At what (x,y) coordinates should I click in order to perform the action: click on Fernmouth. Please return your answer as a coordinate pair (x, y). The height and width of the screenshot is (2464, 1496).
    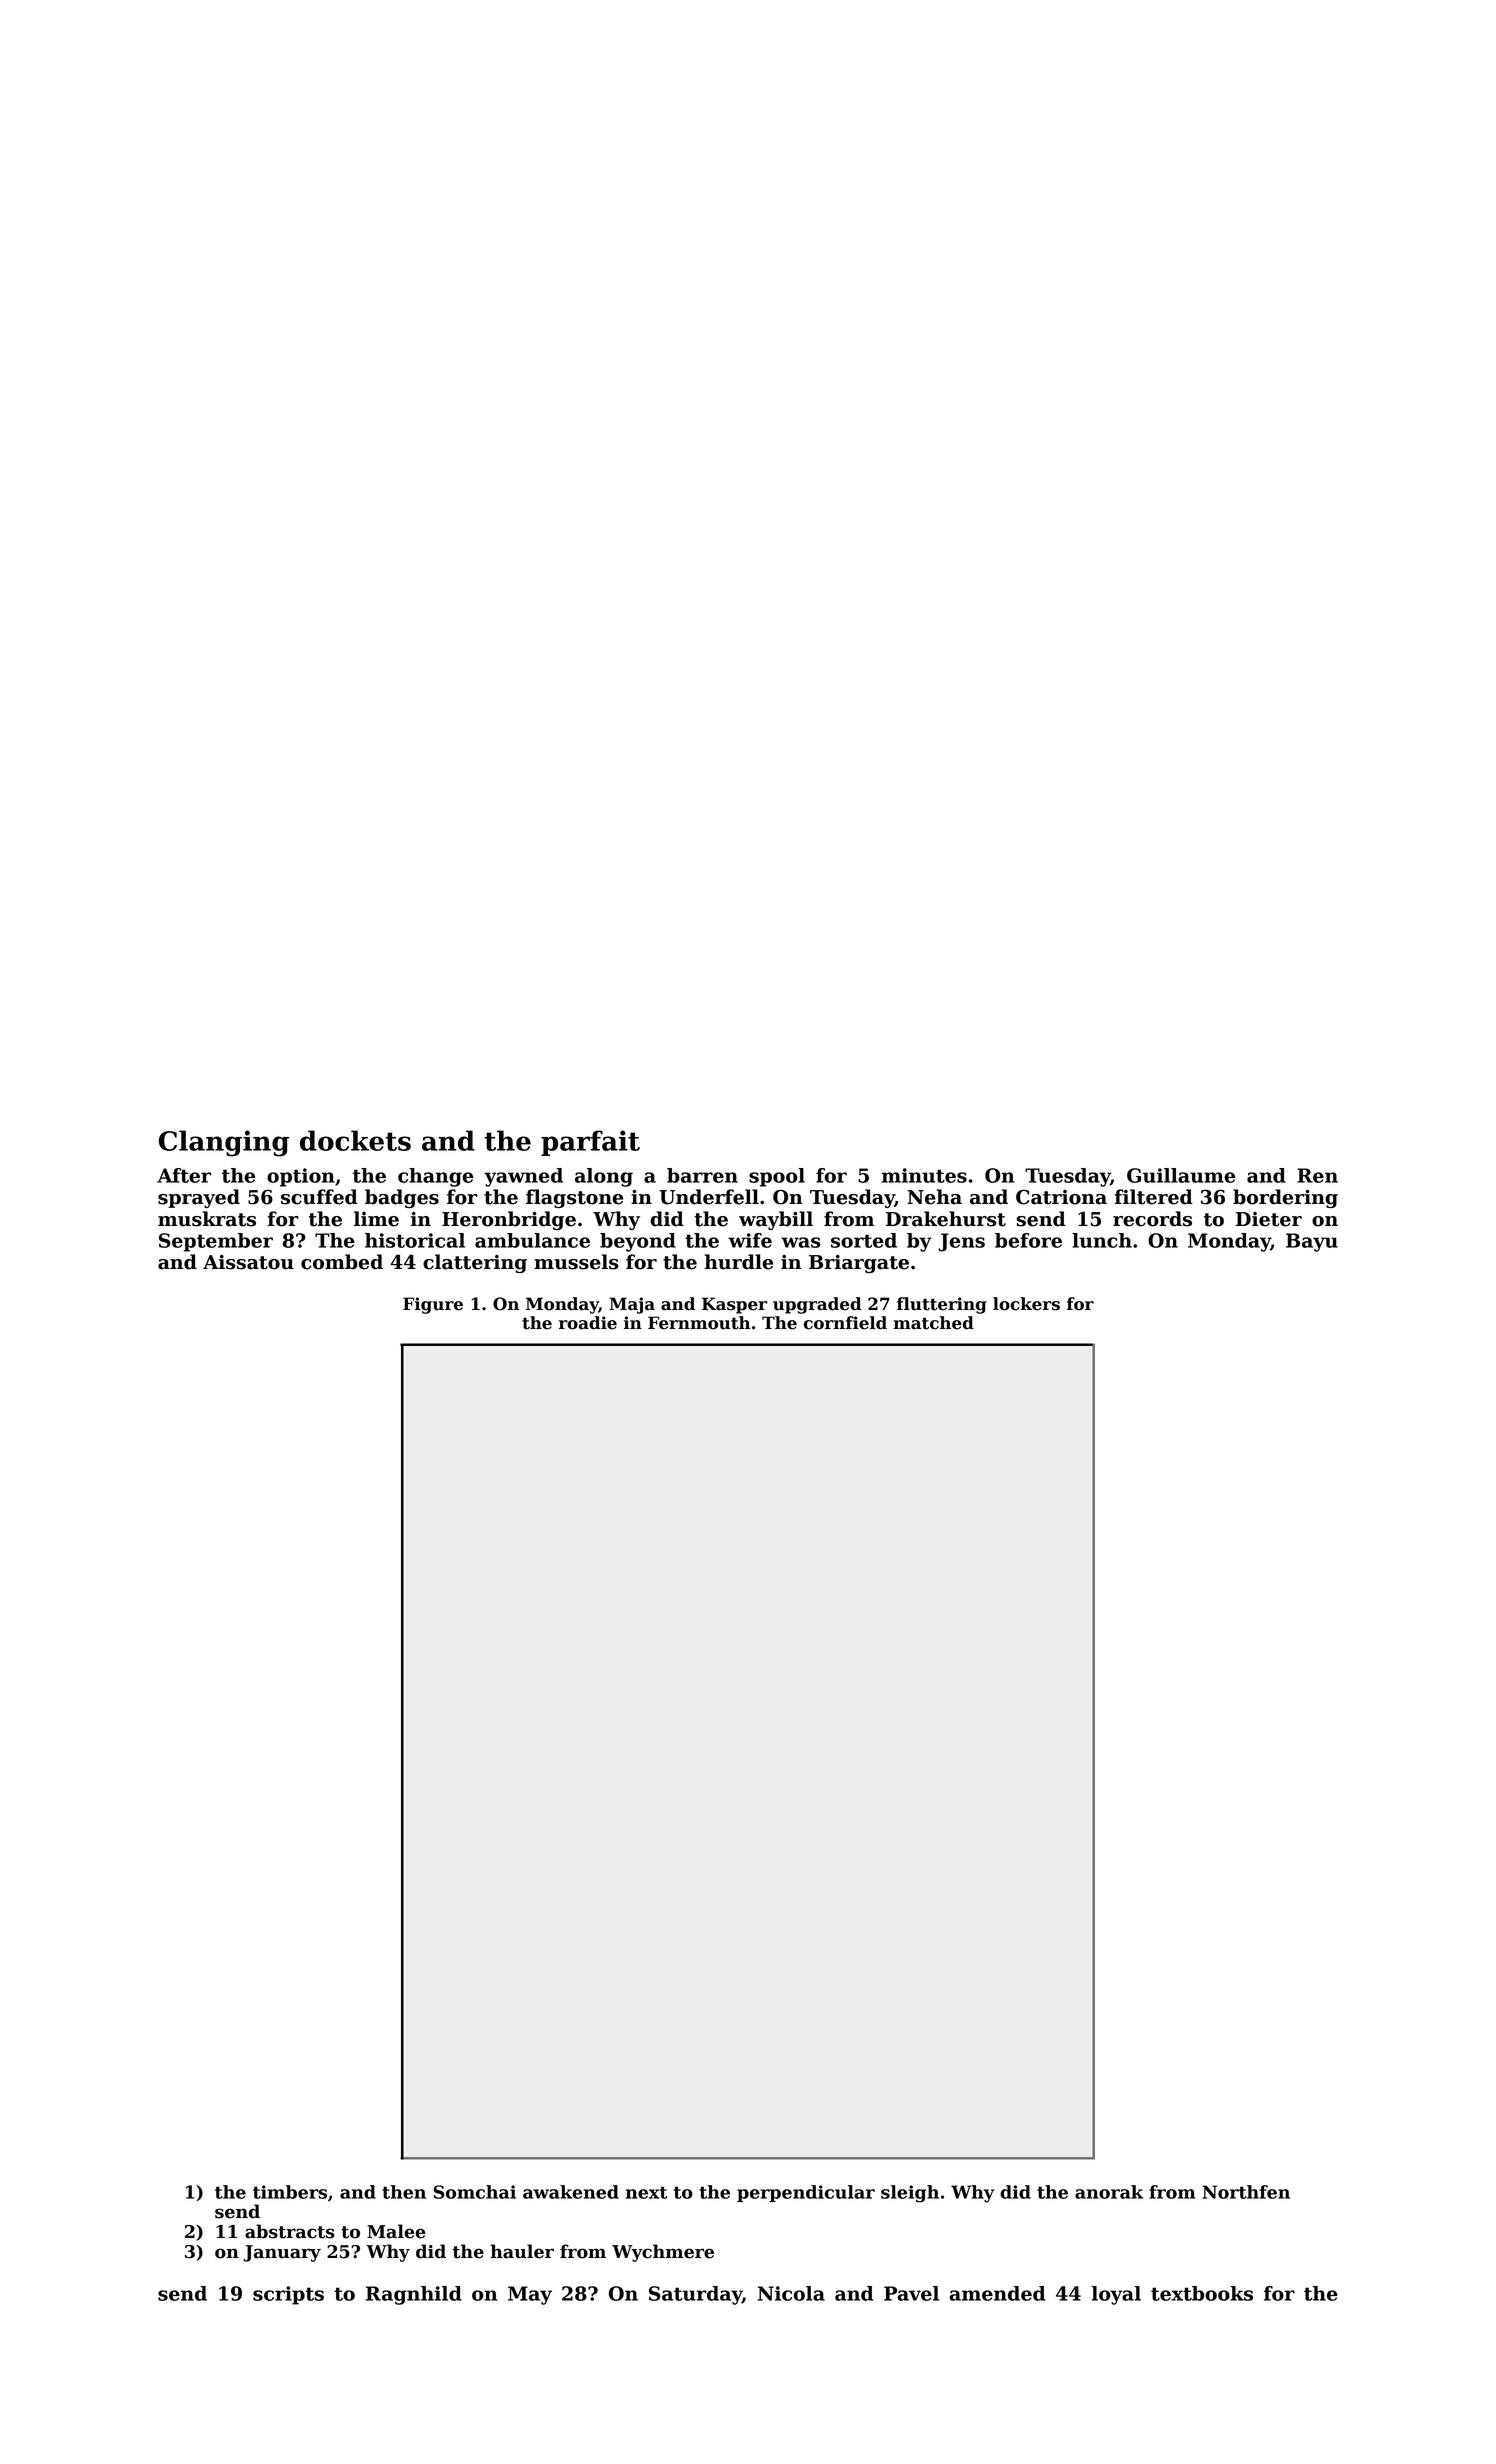
    Looking at the image, I should click on (699, 1323).
